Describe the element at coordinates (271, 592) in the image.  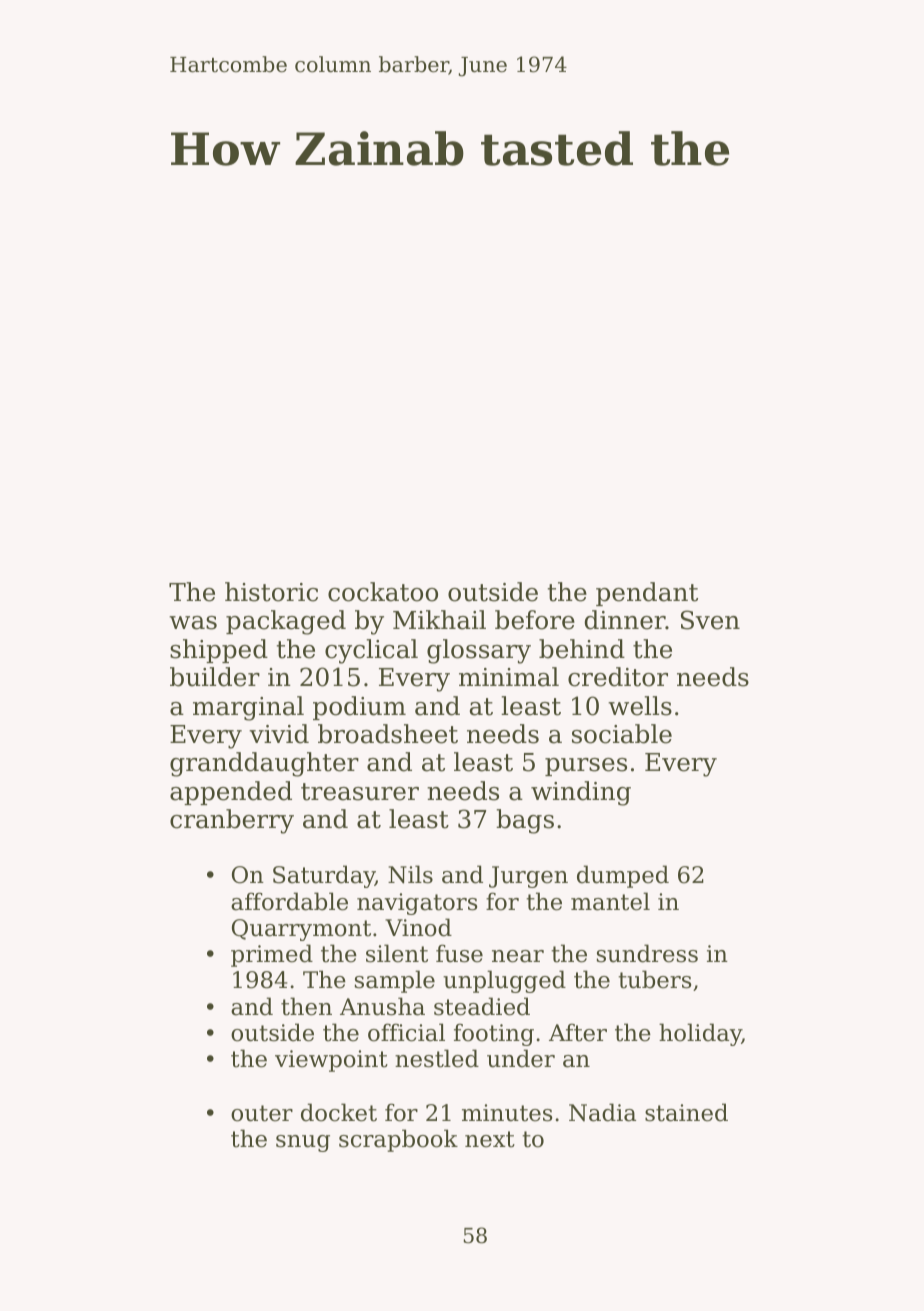
I see `historic` at that location.
